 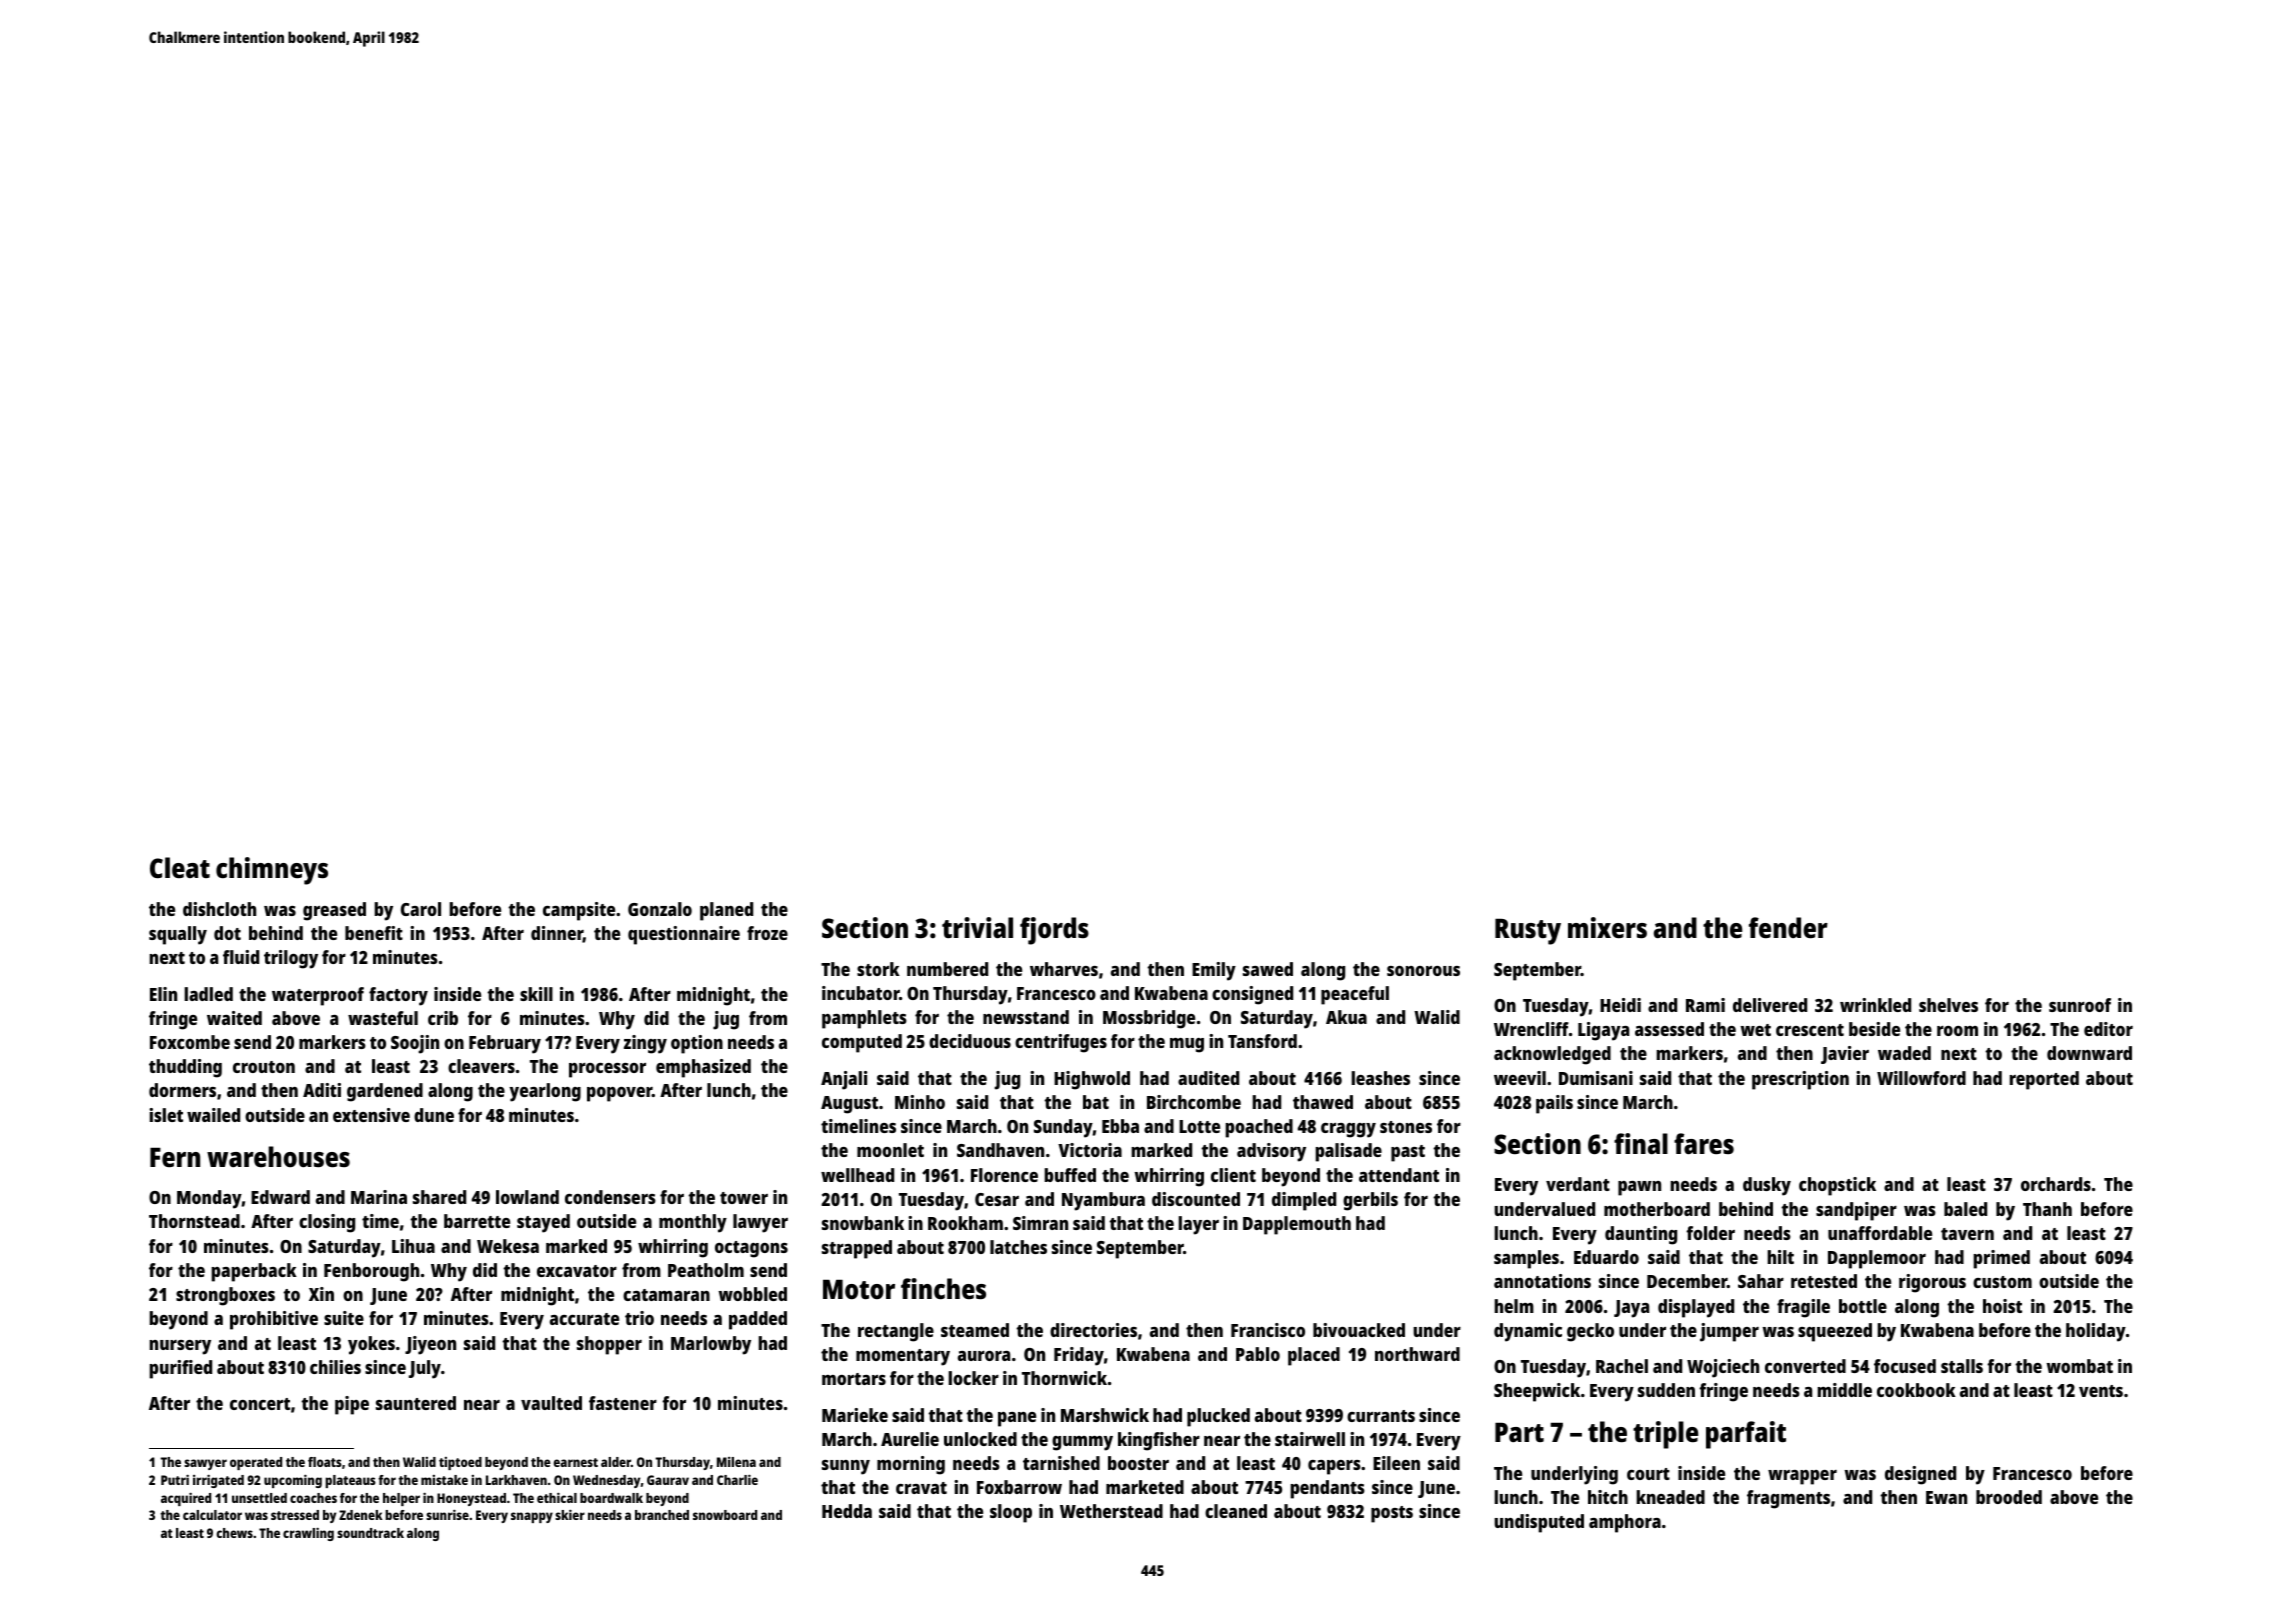 I want to click on gardened, so click(x=385, y=1092).
